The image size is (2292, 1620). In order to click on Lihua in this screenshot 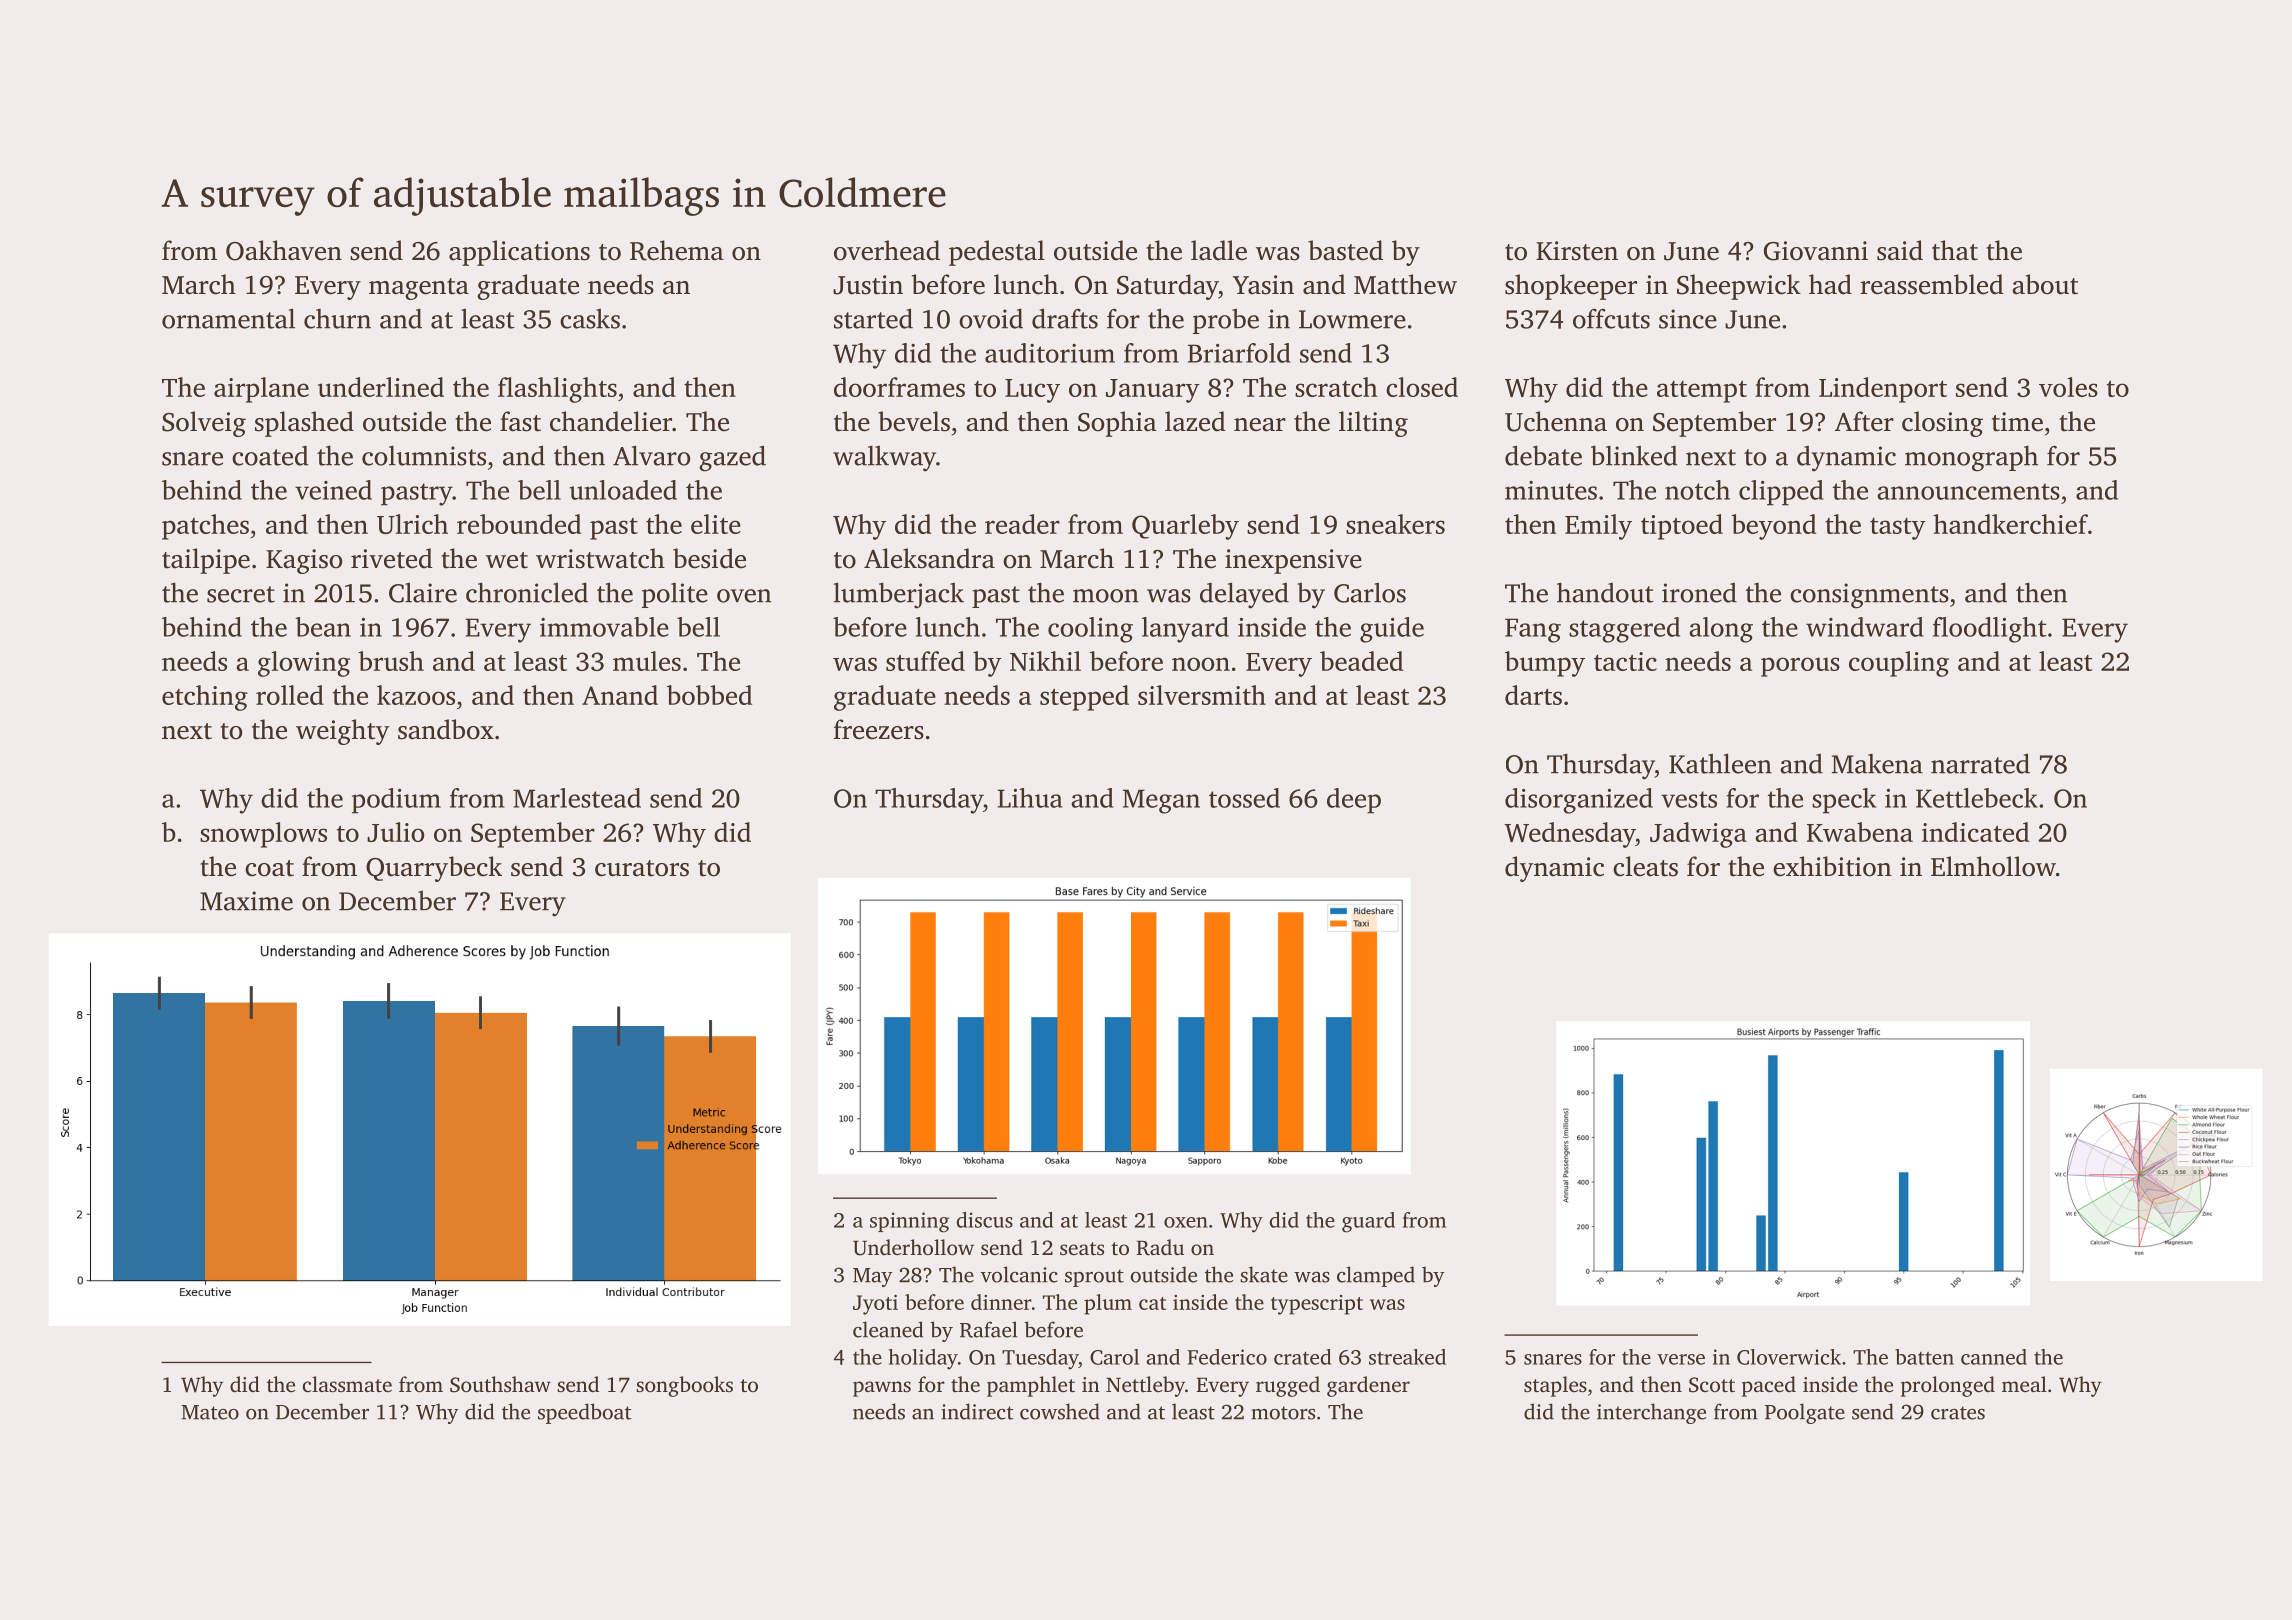, I will do `click(1030, 798)`.
